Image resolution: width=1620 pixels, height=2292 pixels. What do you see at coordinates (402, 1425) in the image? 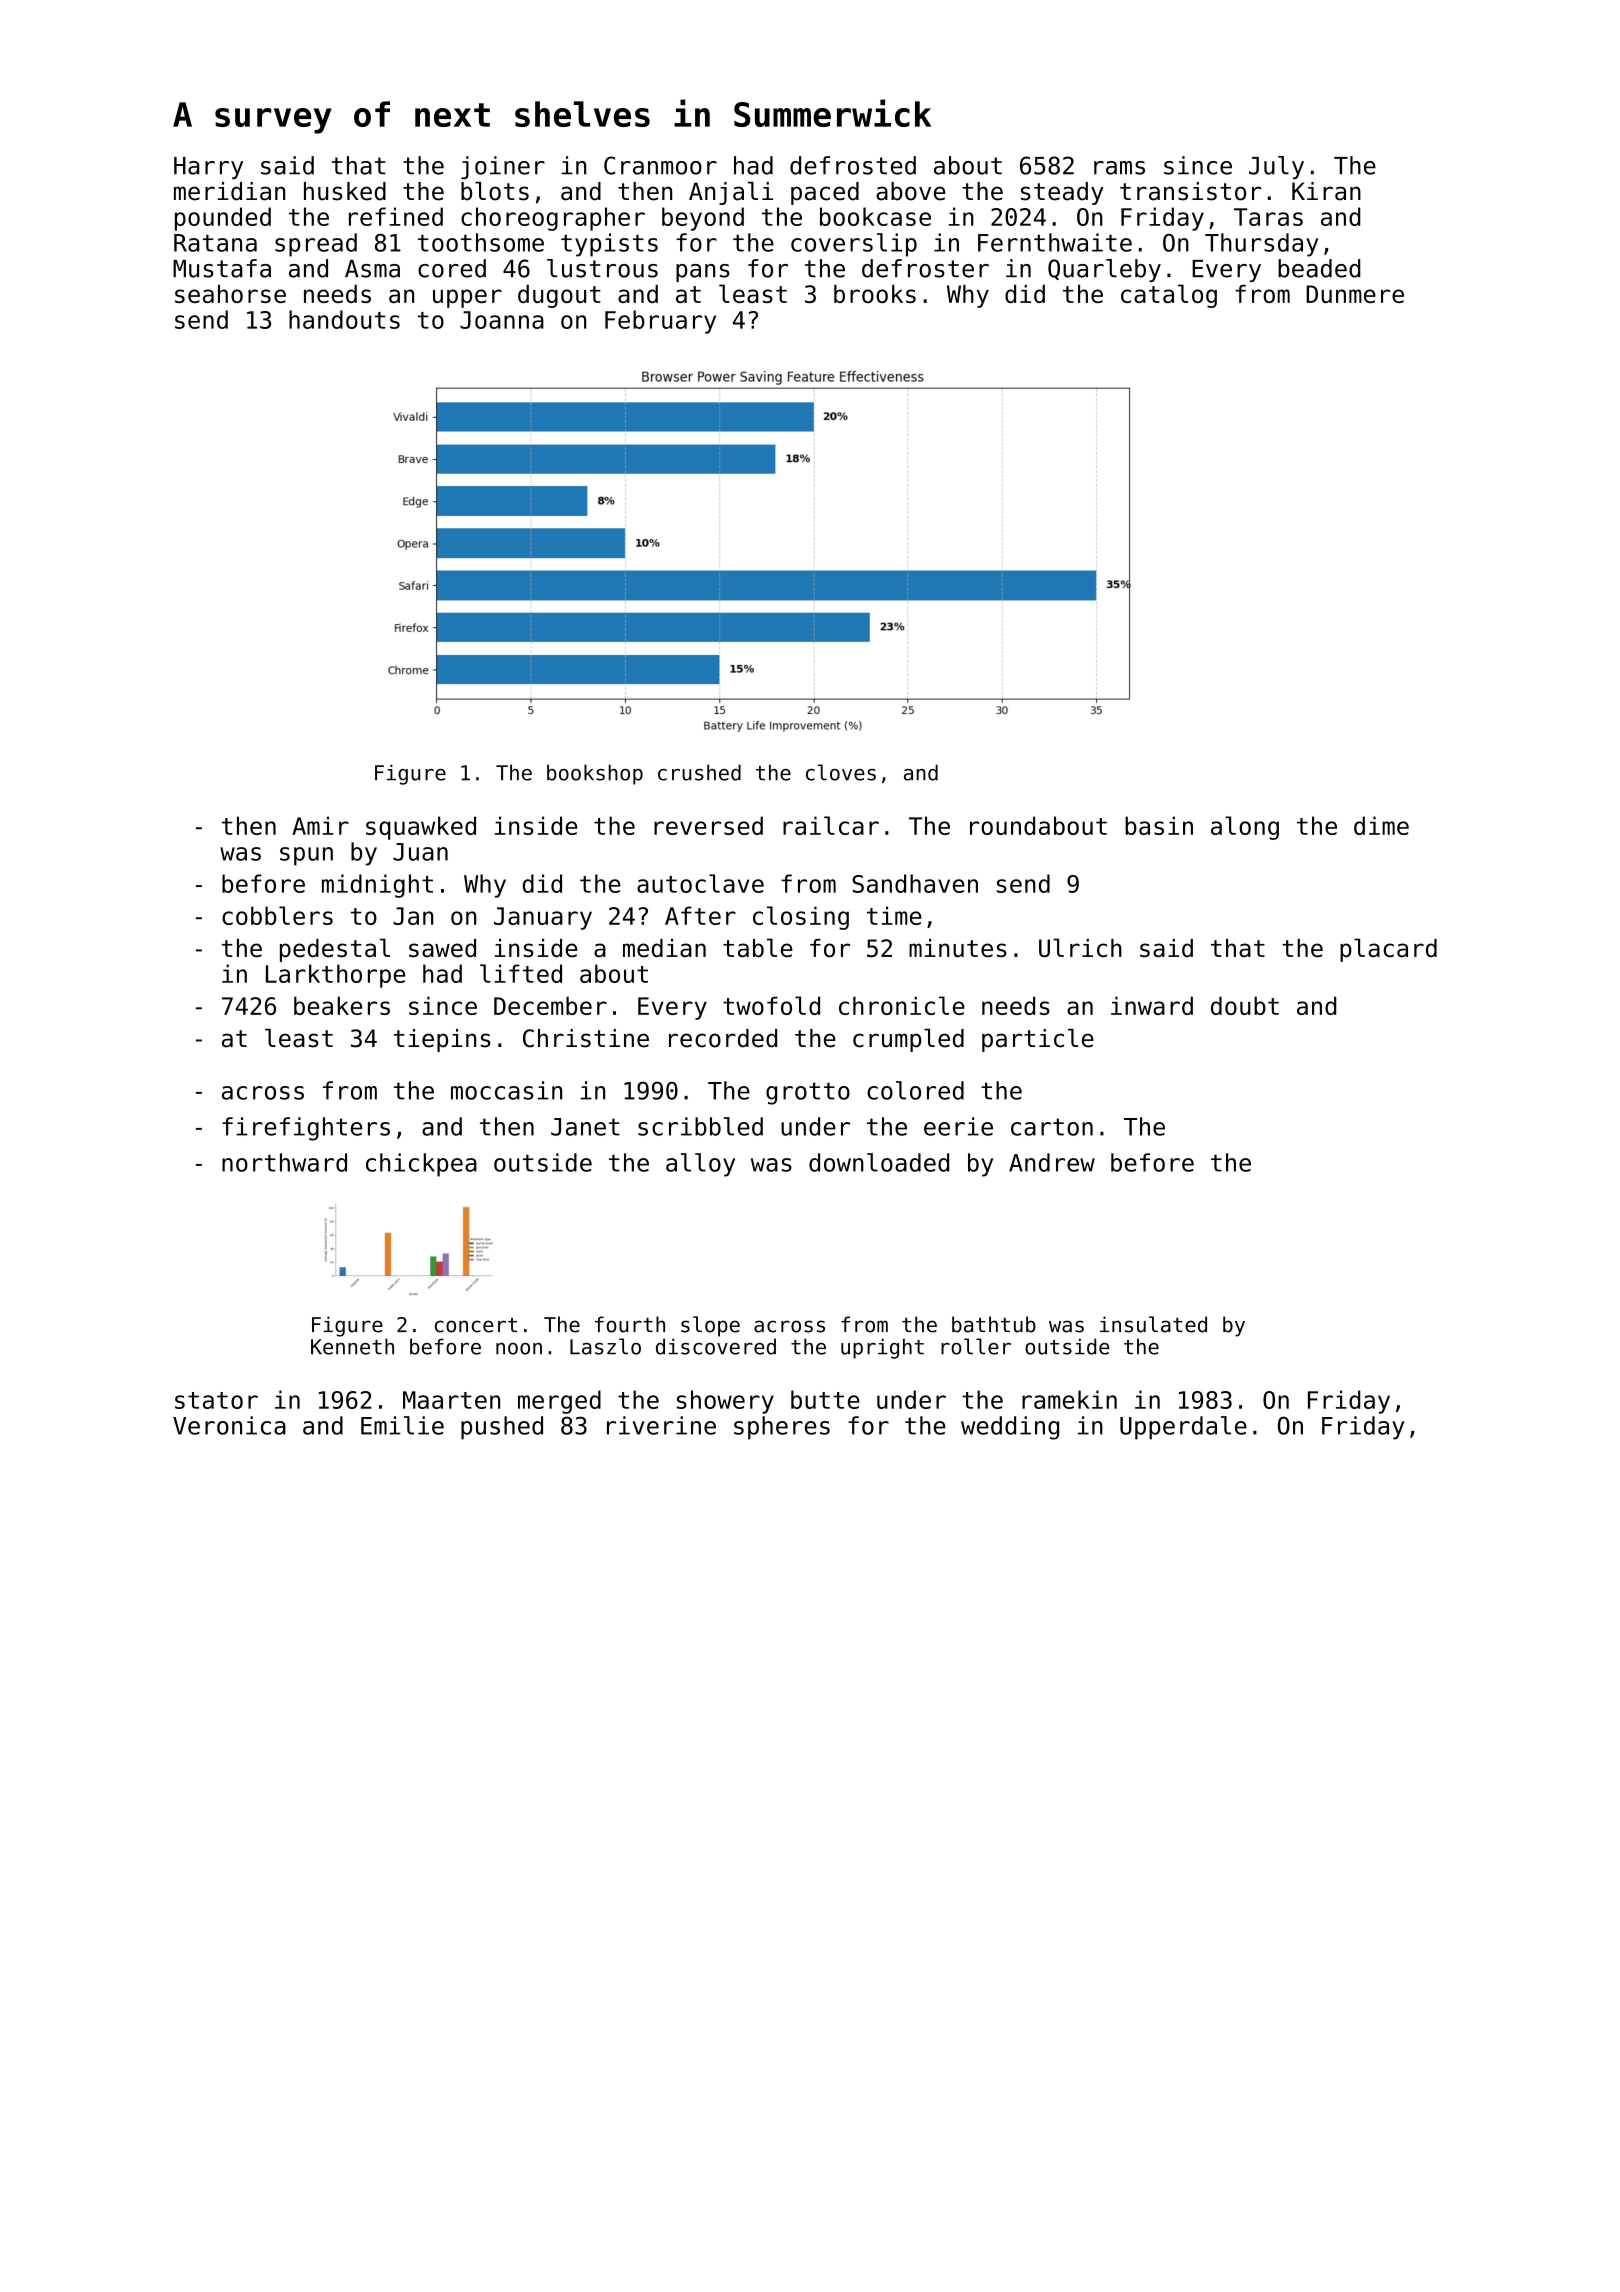
I see `Emilie` at bounding box center [402, 1425].
